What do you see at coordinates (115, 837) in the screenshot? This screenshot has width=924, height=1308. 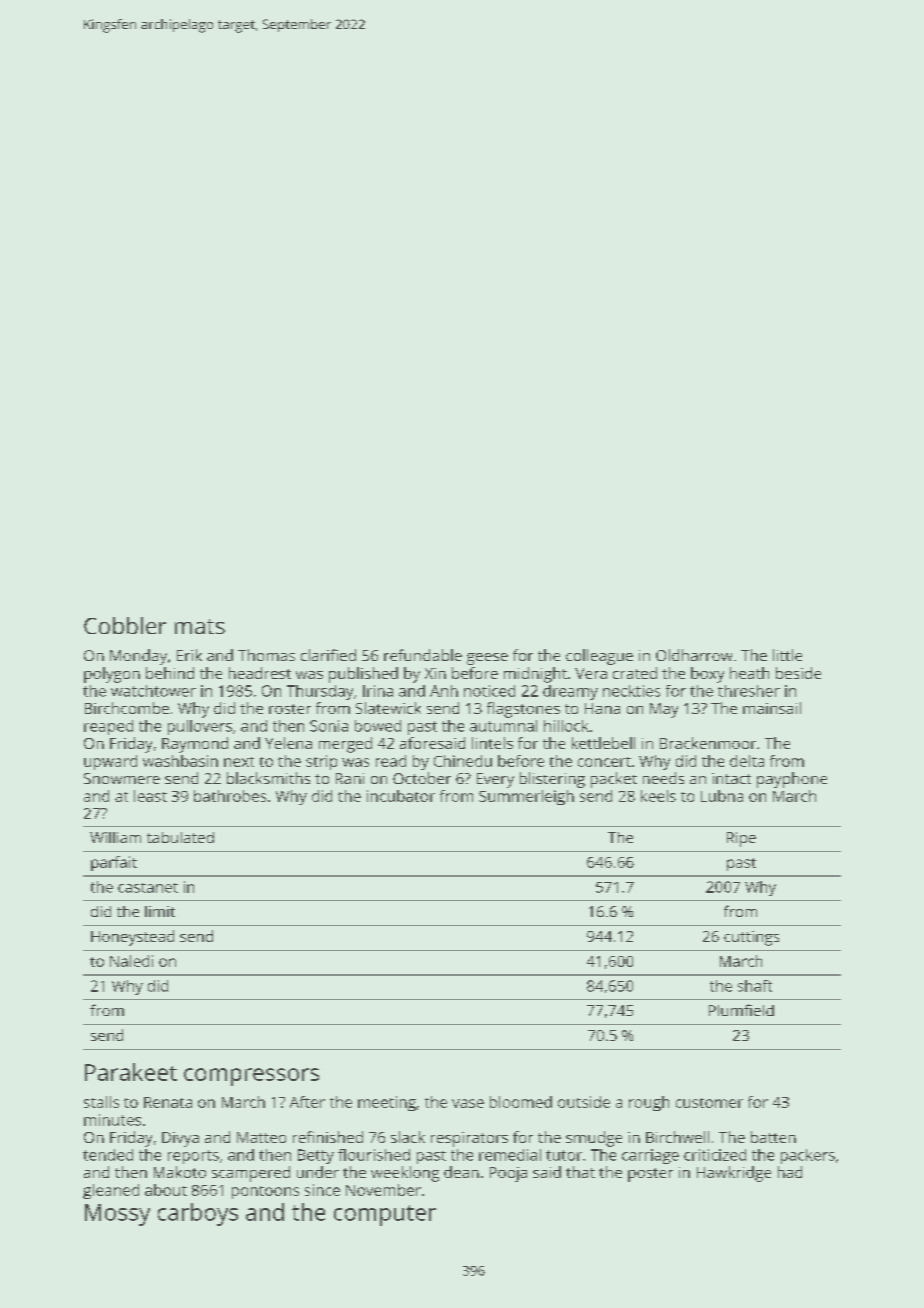 I see `William` at bounding box center [115, 837].
